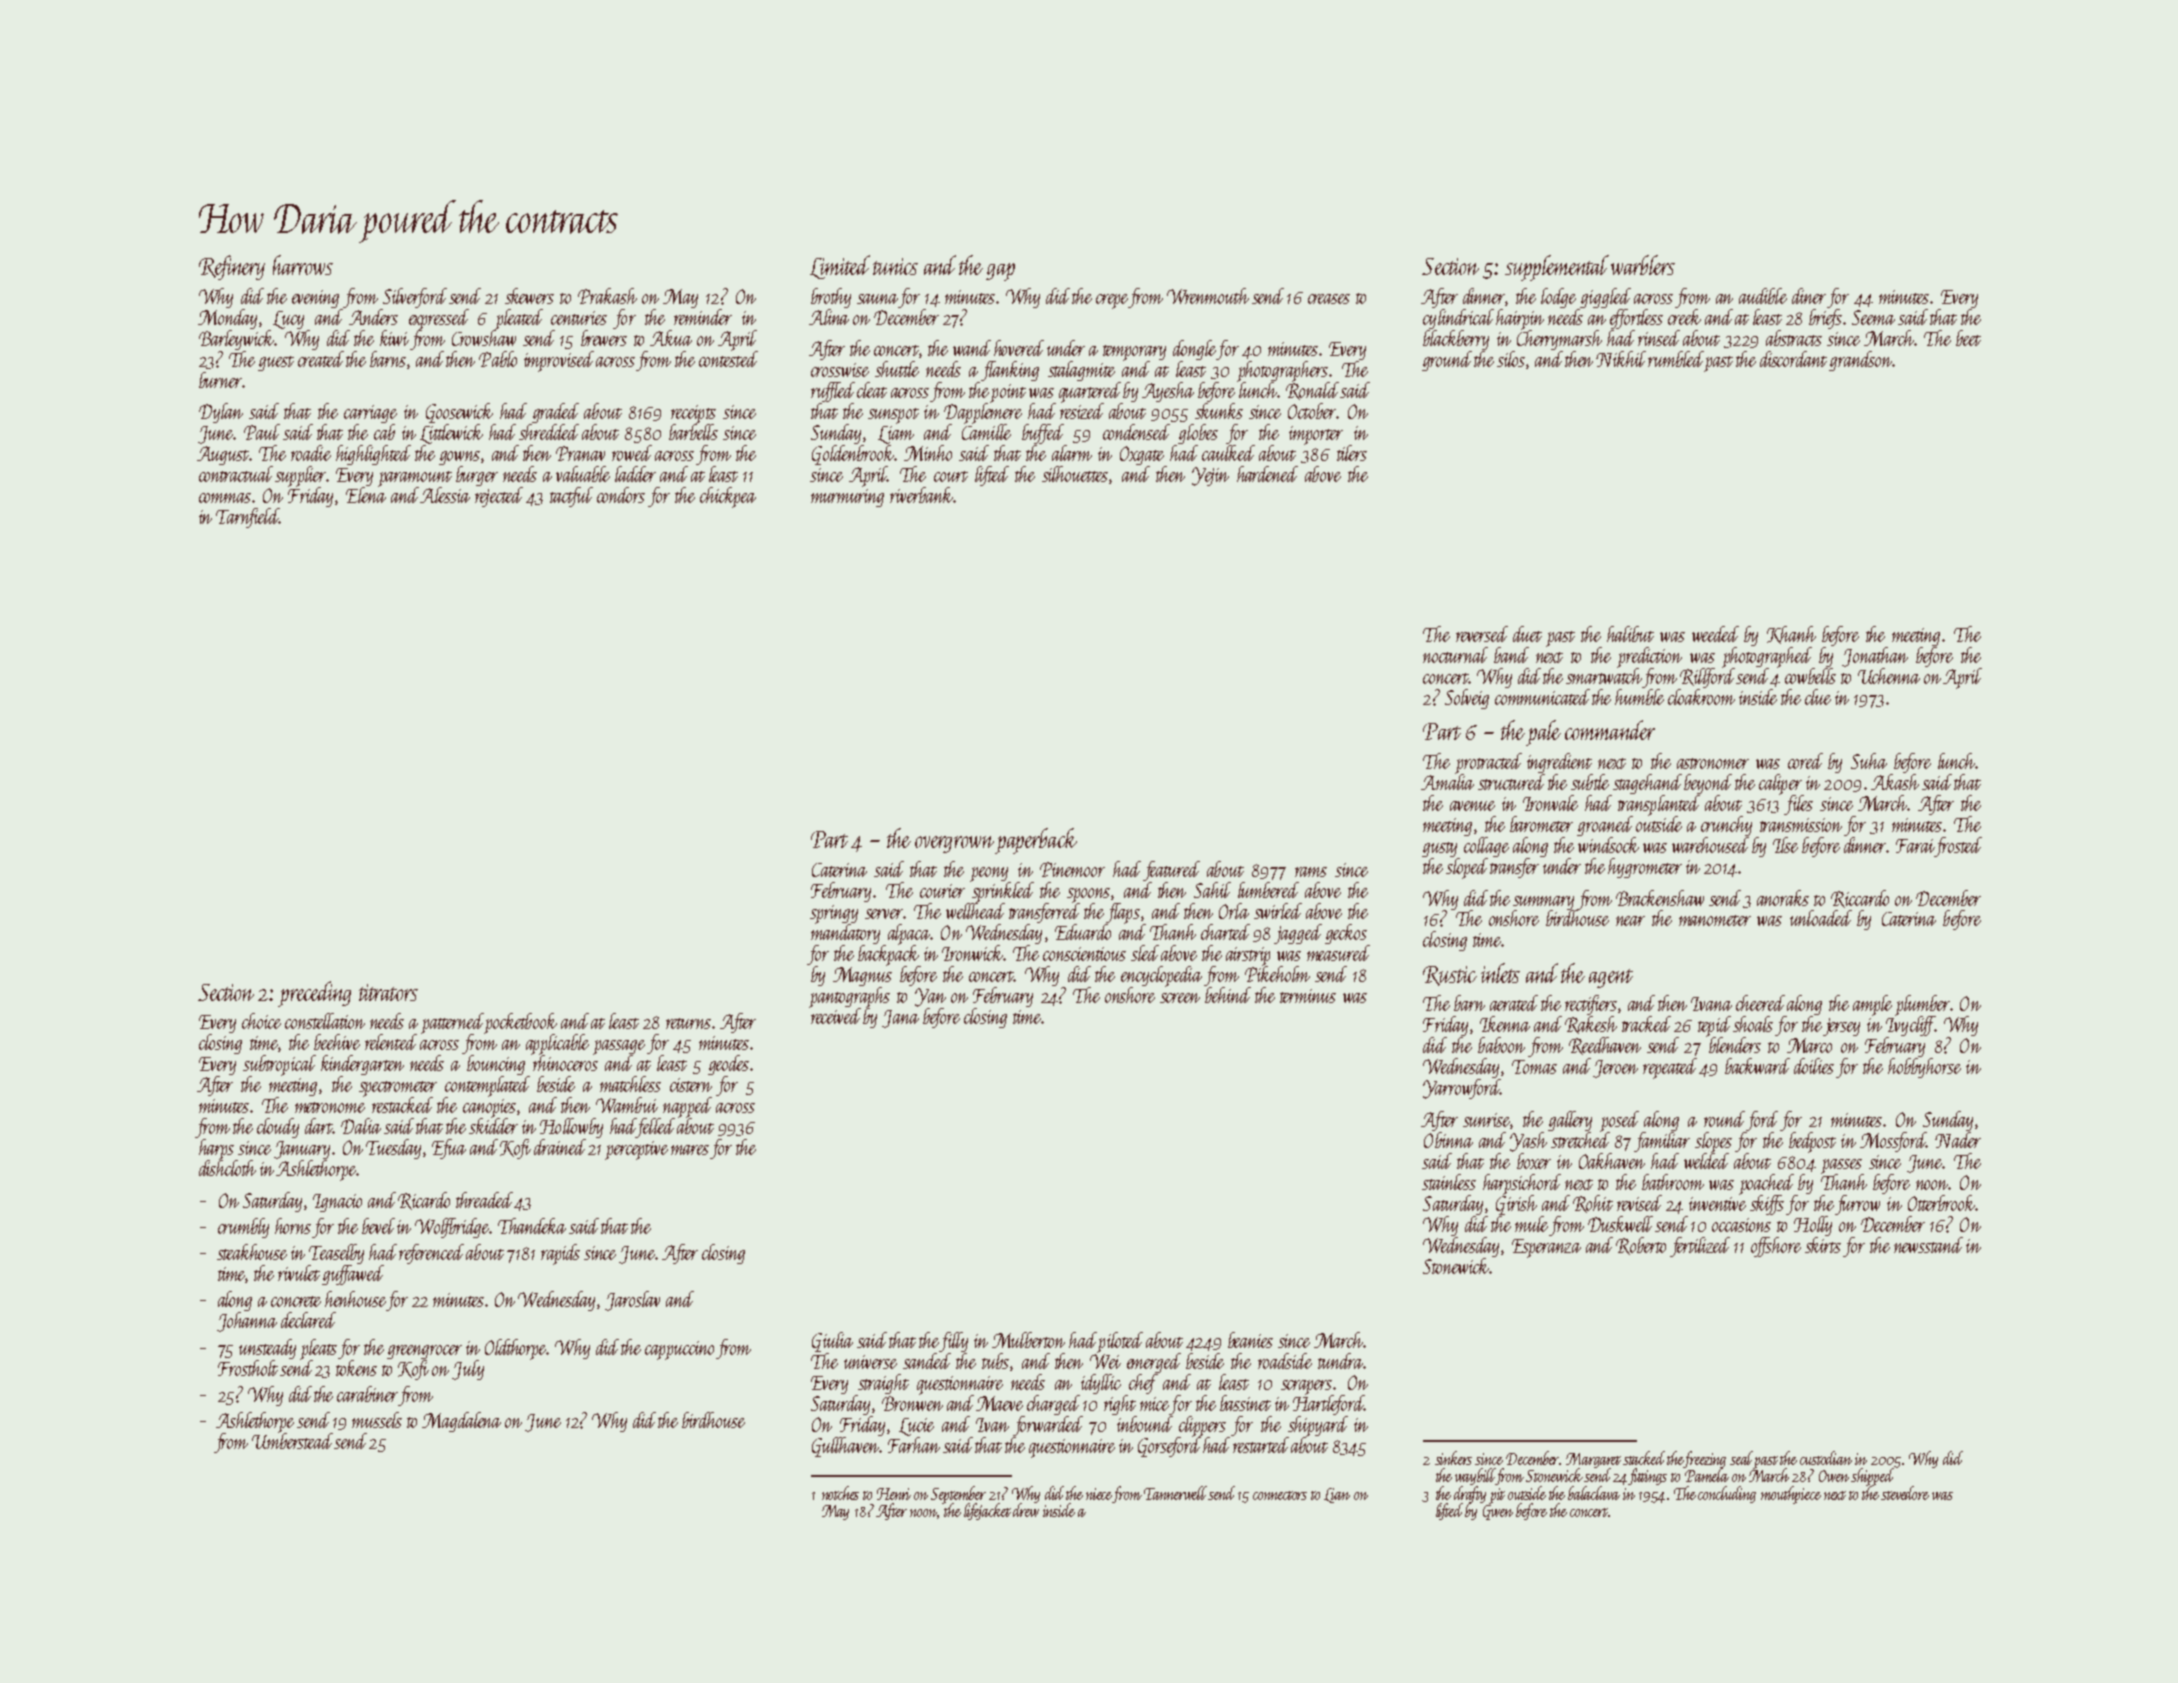 The height and width of the screenshot is (1683, 2178). I want to click on court, so click(951, 476).
